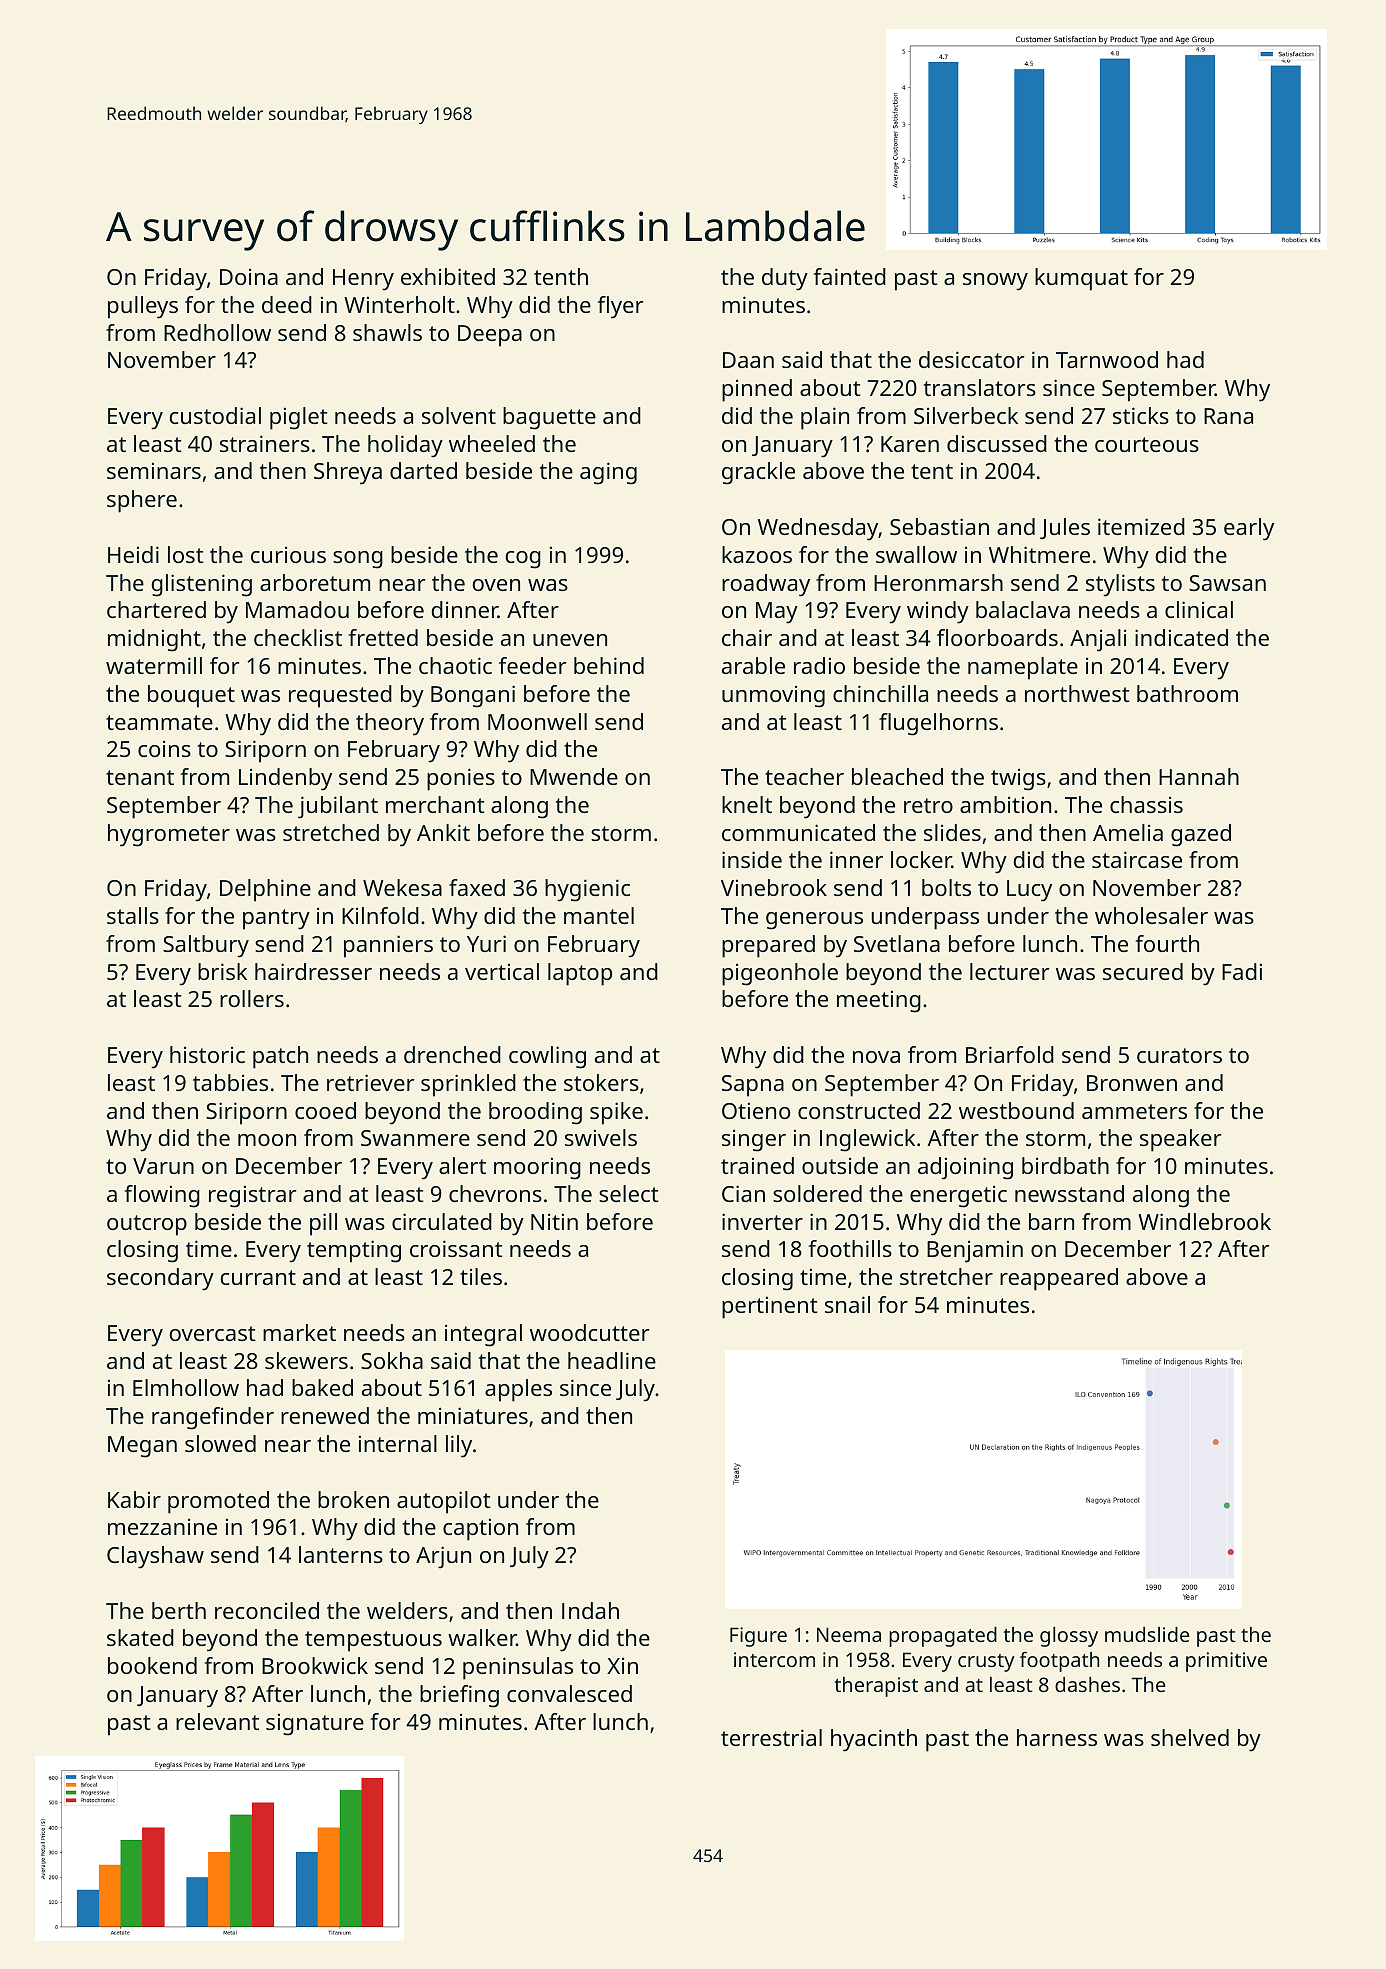 The image size is (1386, 1969). Describe the element at coordinates (1010, 971) in the document. I see `lecturer` at that location.
